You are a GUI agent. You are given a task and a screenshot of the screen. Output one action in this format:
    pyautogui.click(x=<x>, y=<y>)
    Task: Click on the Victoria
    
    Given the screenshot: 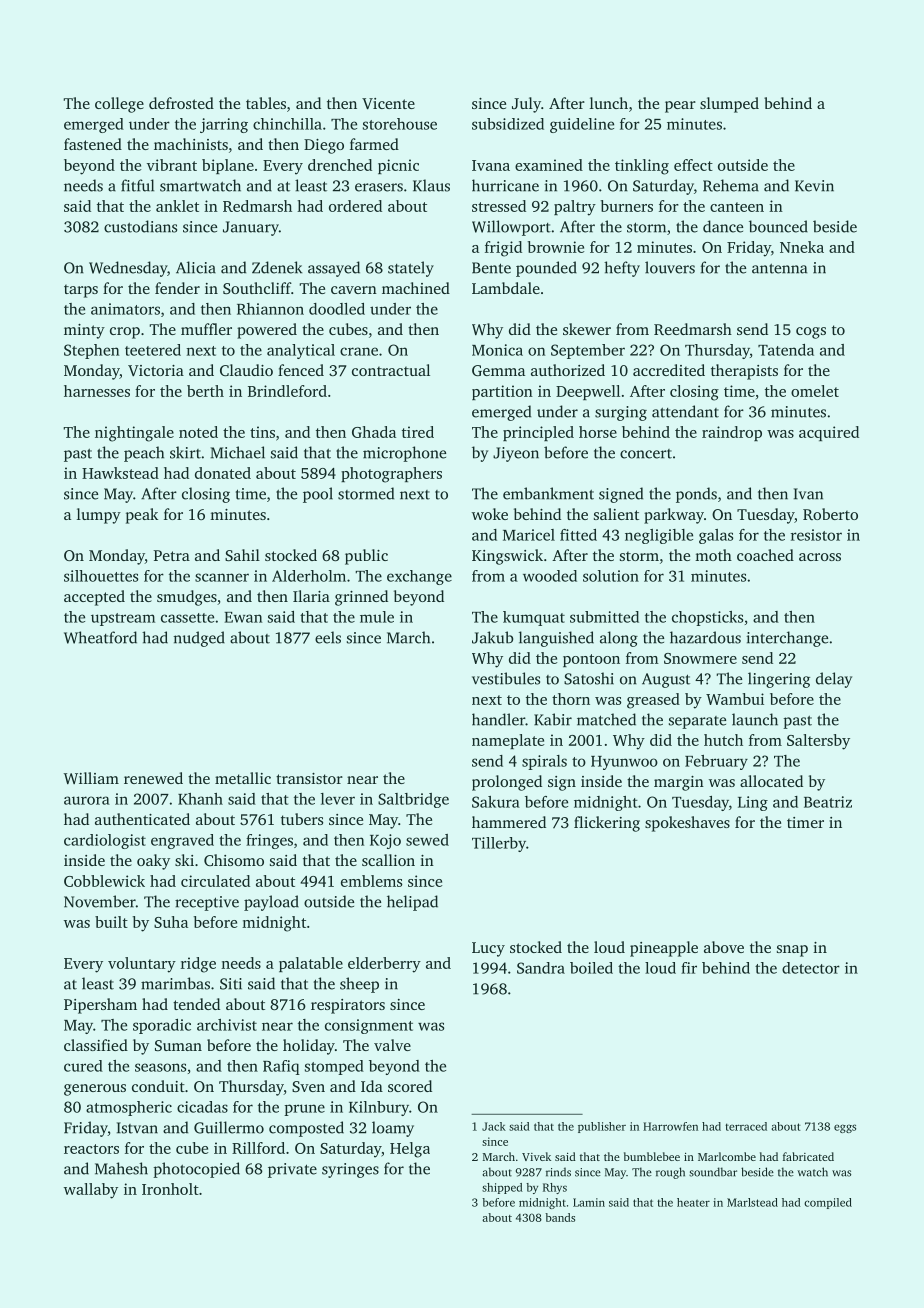 What is the action you would take?
    pyautogui.click(x=156, y=370)
